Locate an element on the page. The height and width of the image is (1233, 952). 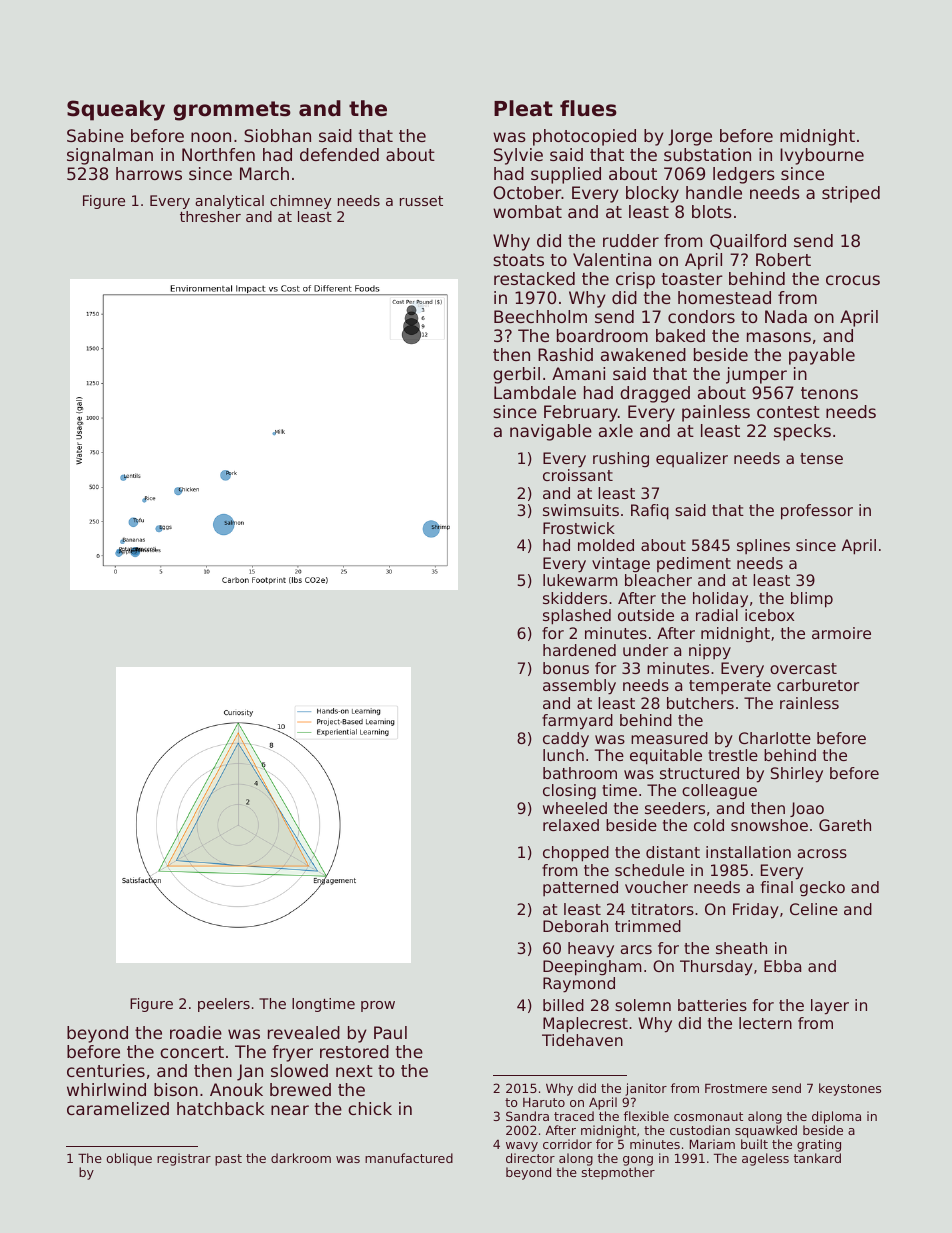
layer is located at coordinates (830, 1007).
